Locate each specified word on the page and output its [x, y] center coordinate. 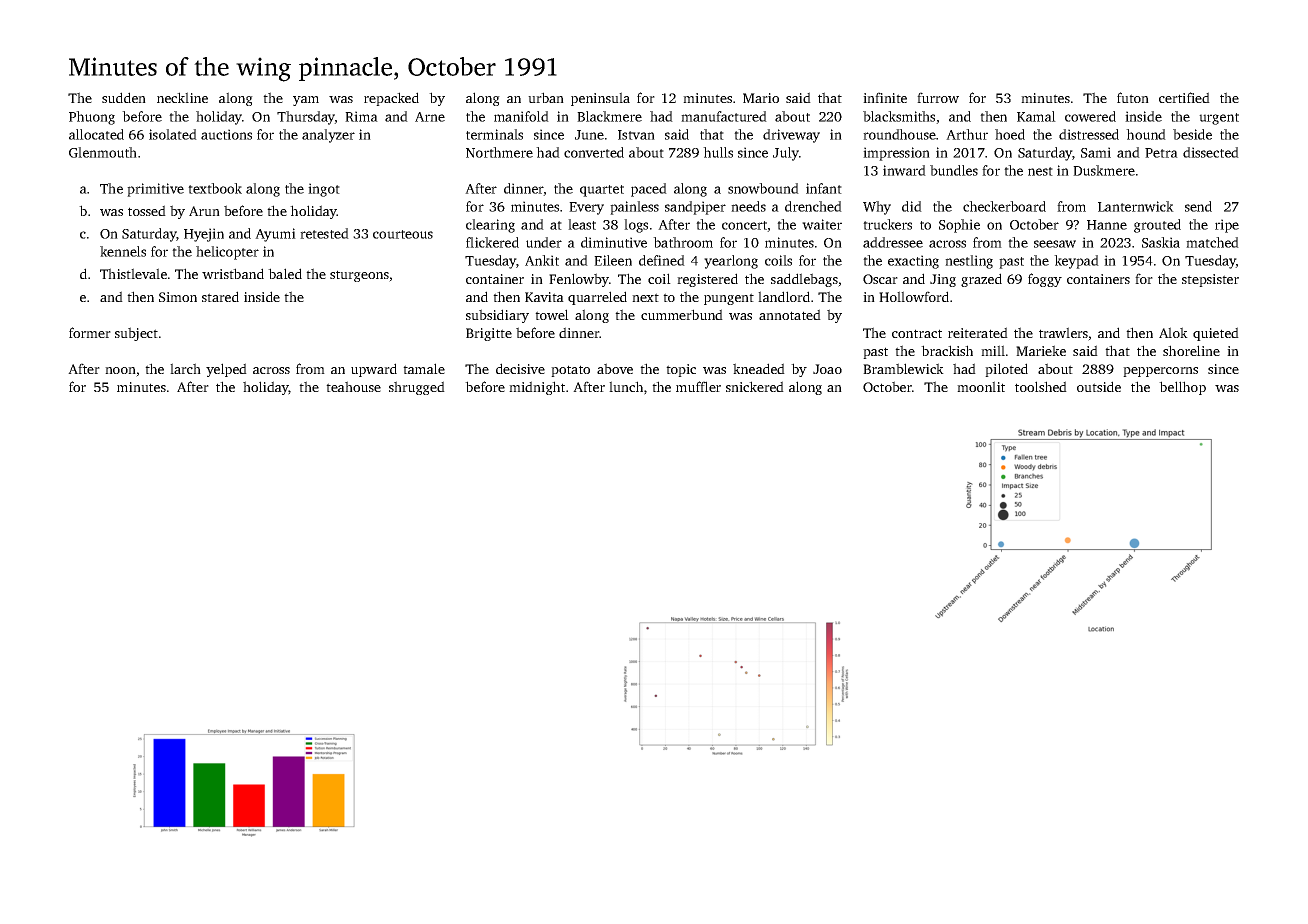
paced [649, 190]
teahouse [353, 386]
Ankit [542, 260]
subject [136, 334]
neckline [182, 97]
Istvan [636, 135]
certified [1184, 97]
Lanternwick [1136, 206]
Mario [761, 98]
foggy [1045, 280]
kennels [123, 251]
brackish [947, 350]
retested [324, 233]
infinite [885, 97]
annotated [790, 314]
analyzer [328, 136]
